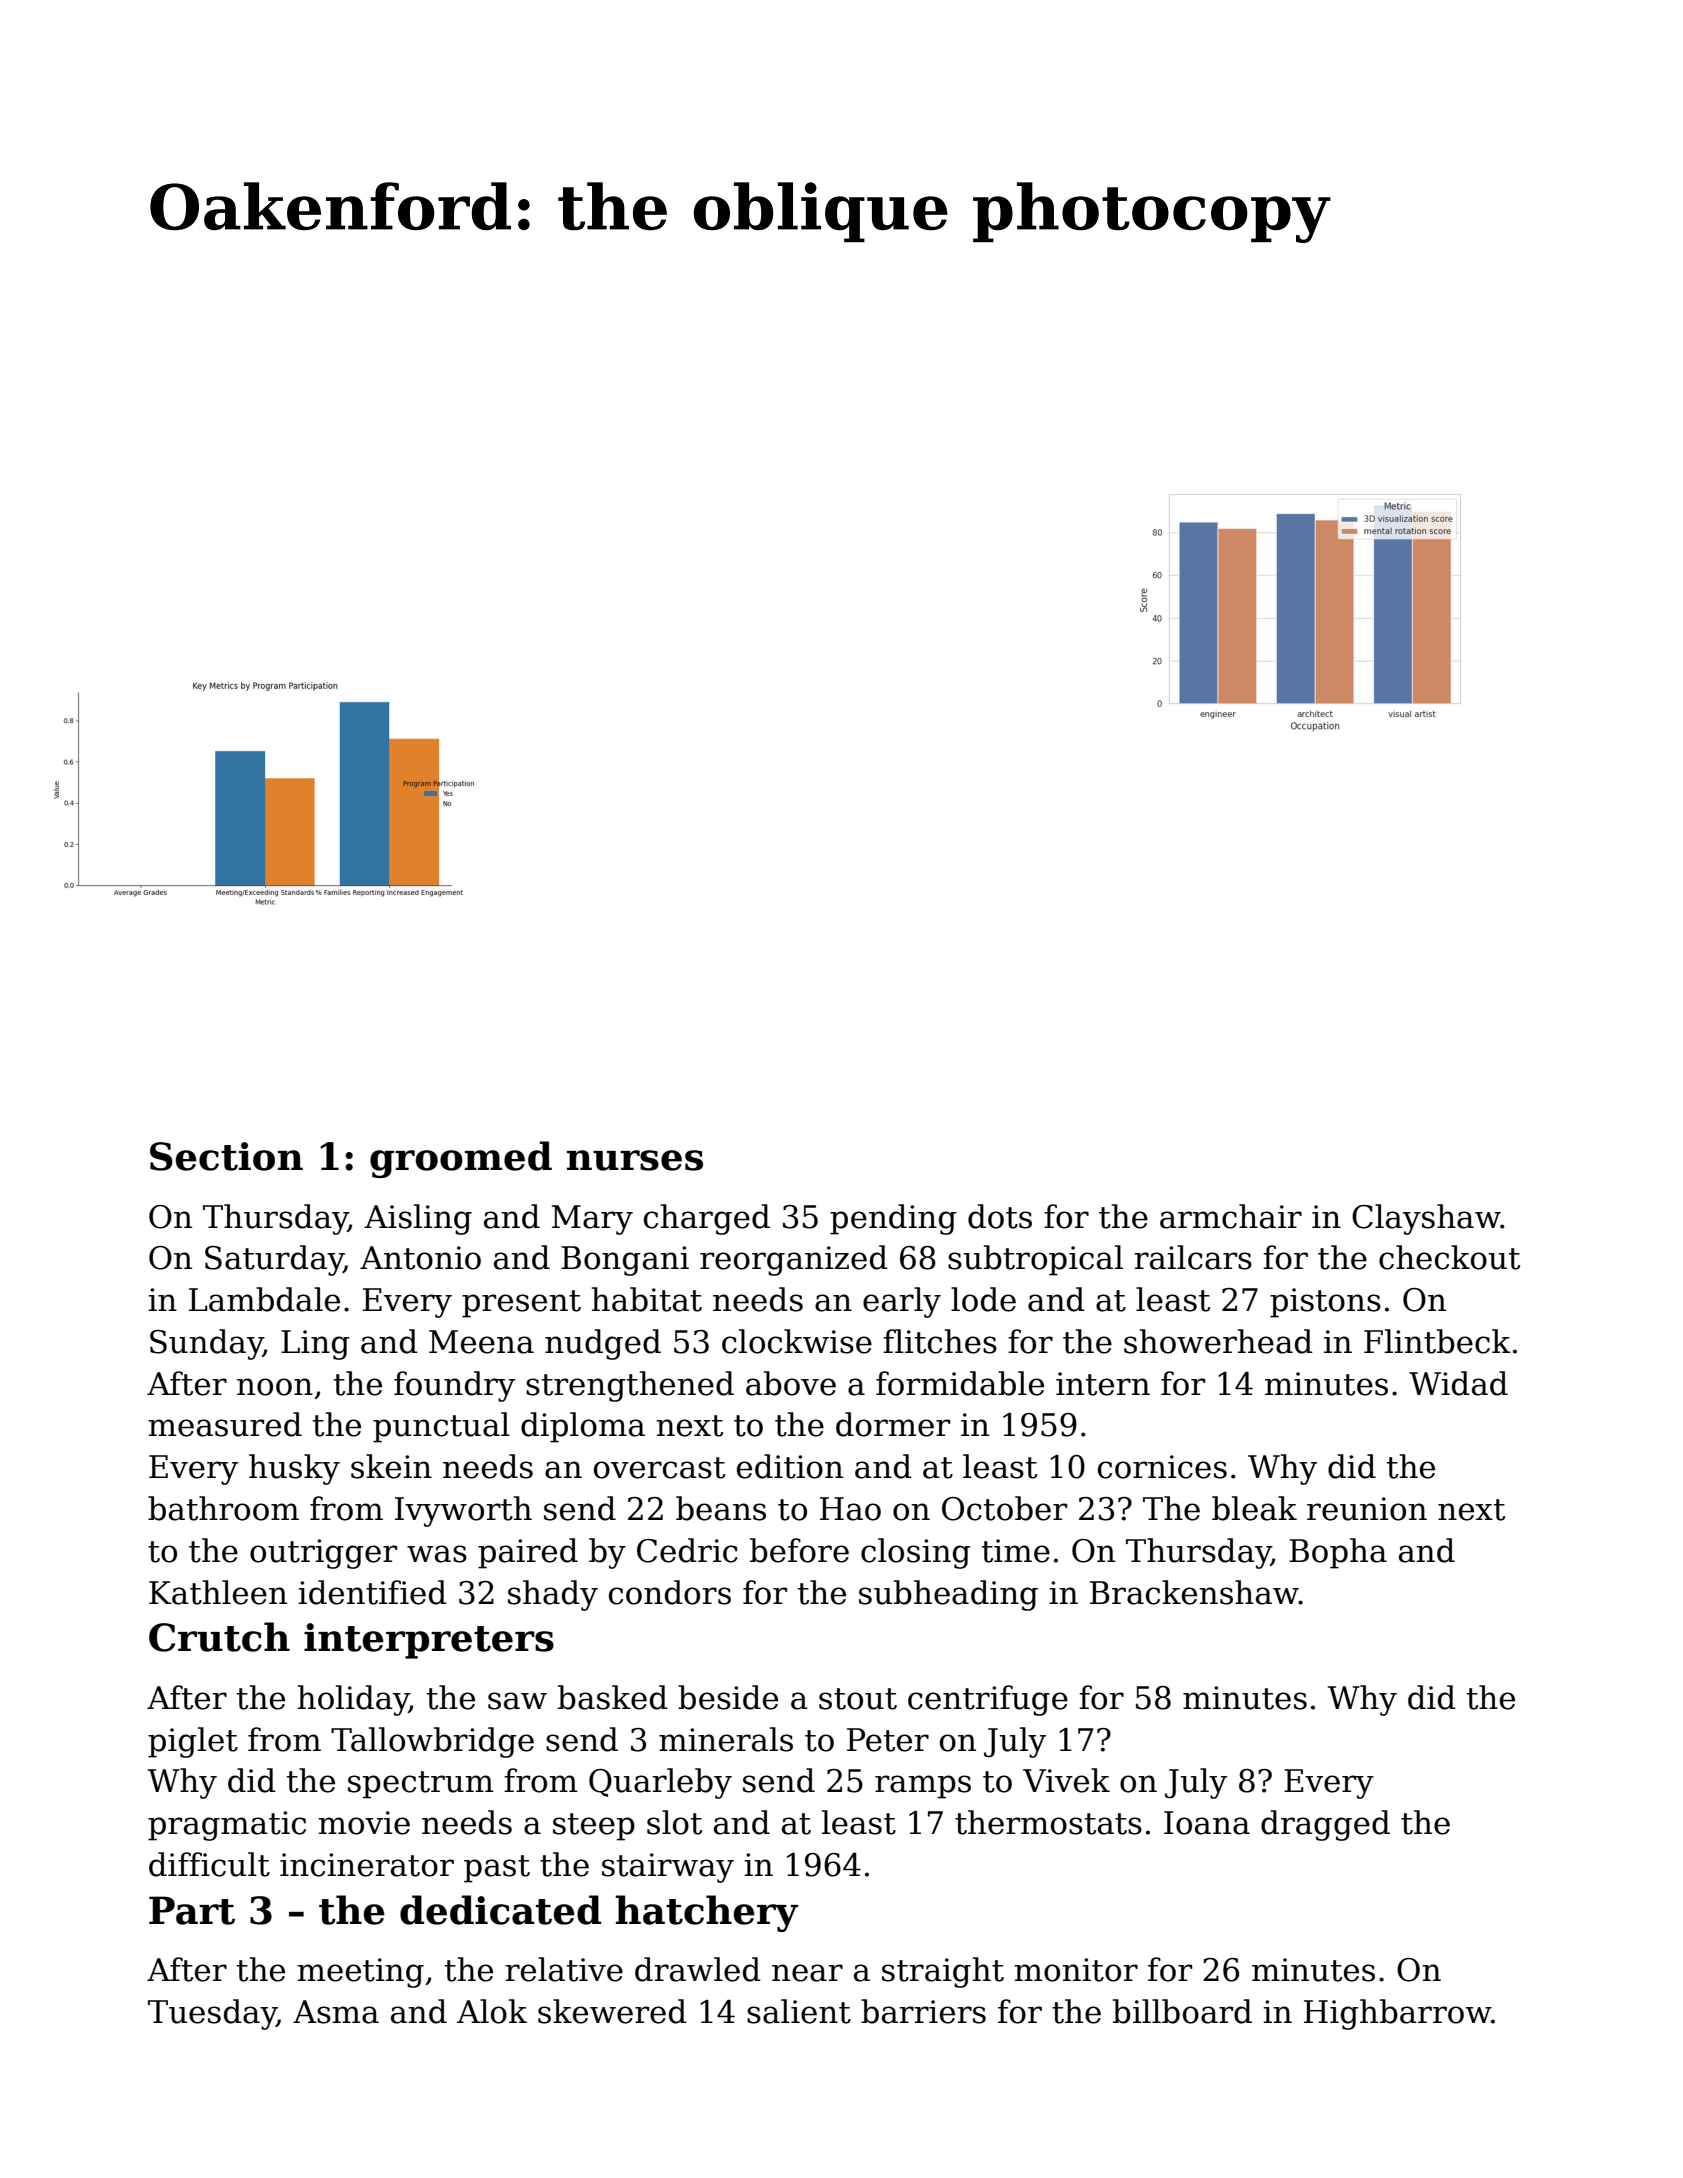  I want to click on armchair, so click(1231, 1216).
